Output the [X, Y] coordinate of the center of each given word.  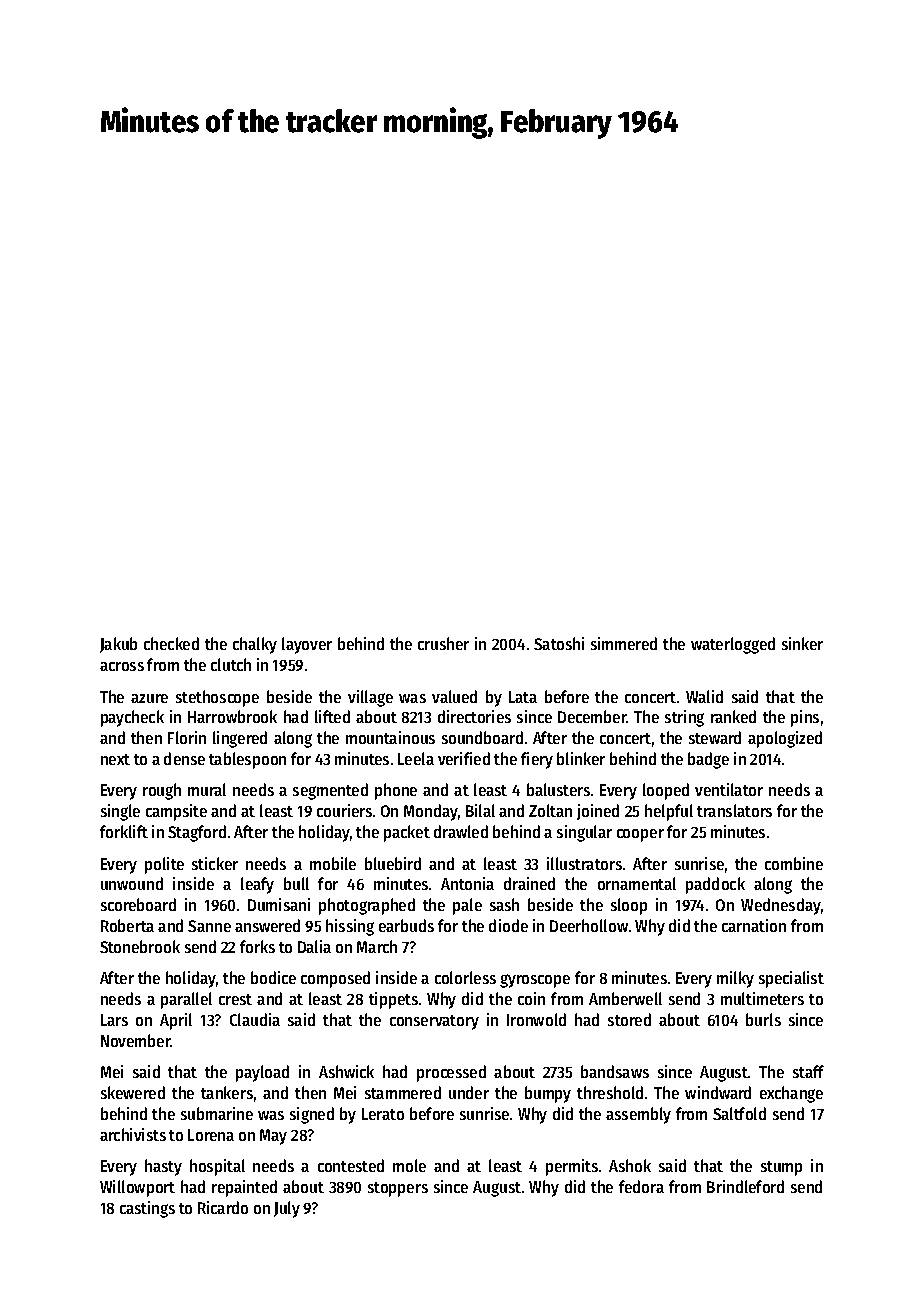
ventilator [729, 789]
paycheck [132, 718]
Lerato [383, 1114]
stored [629, 1019]
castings [147, 1209]
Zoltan [550, 810]
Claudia [255, 1019]
